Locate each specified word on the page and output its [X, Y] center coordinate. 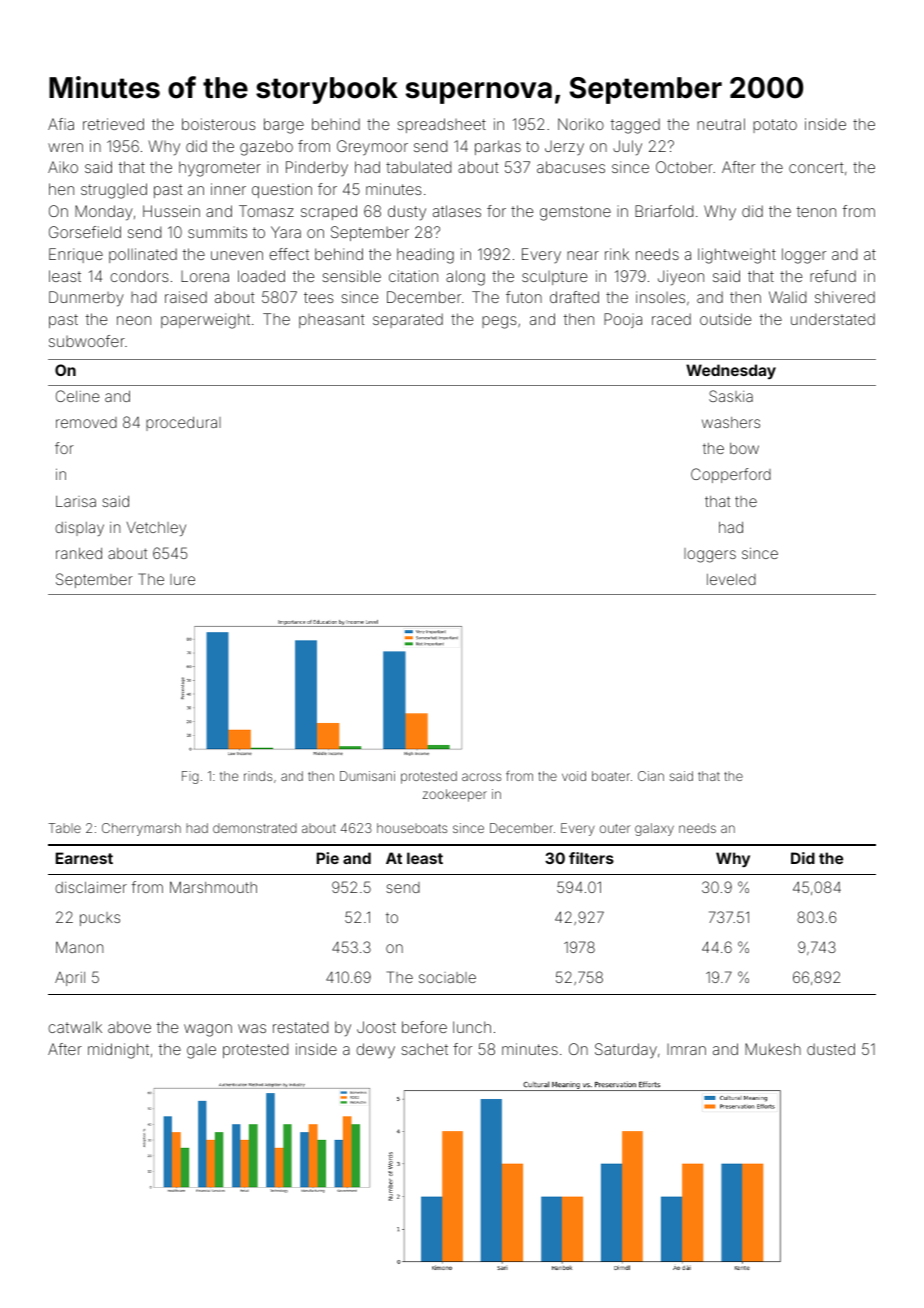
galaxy [654, 829]
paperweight [205, 321]
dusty [407, 213]
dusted [831, 1049]
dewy [375, 1050]
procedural [183, 424]
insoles [660, 297]
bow [744, 448]
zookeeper [455, 795]
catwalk [75, 1027]
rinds [258, 776]
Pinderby [317, 168]
